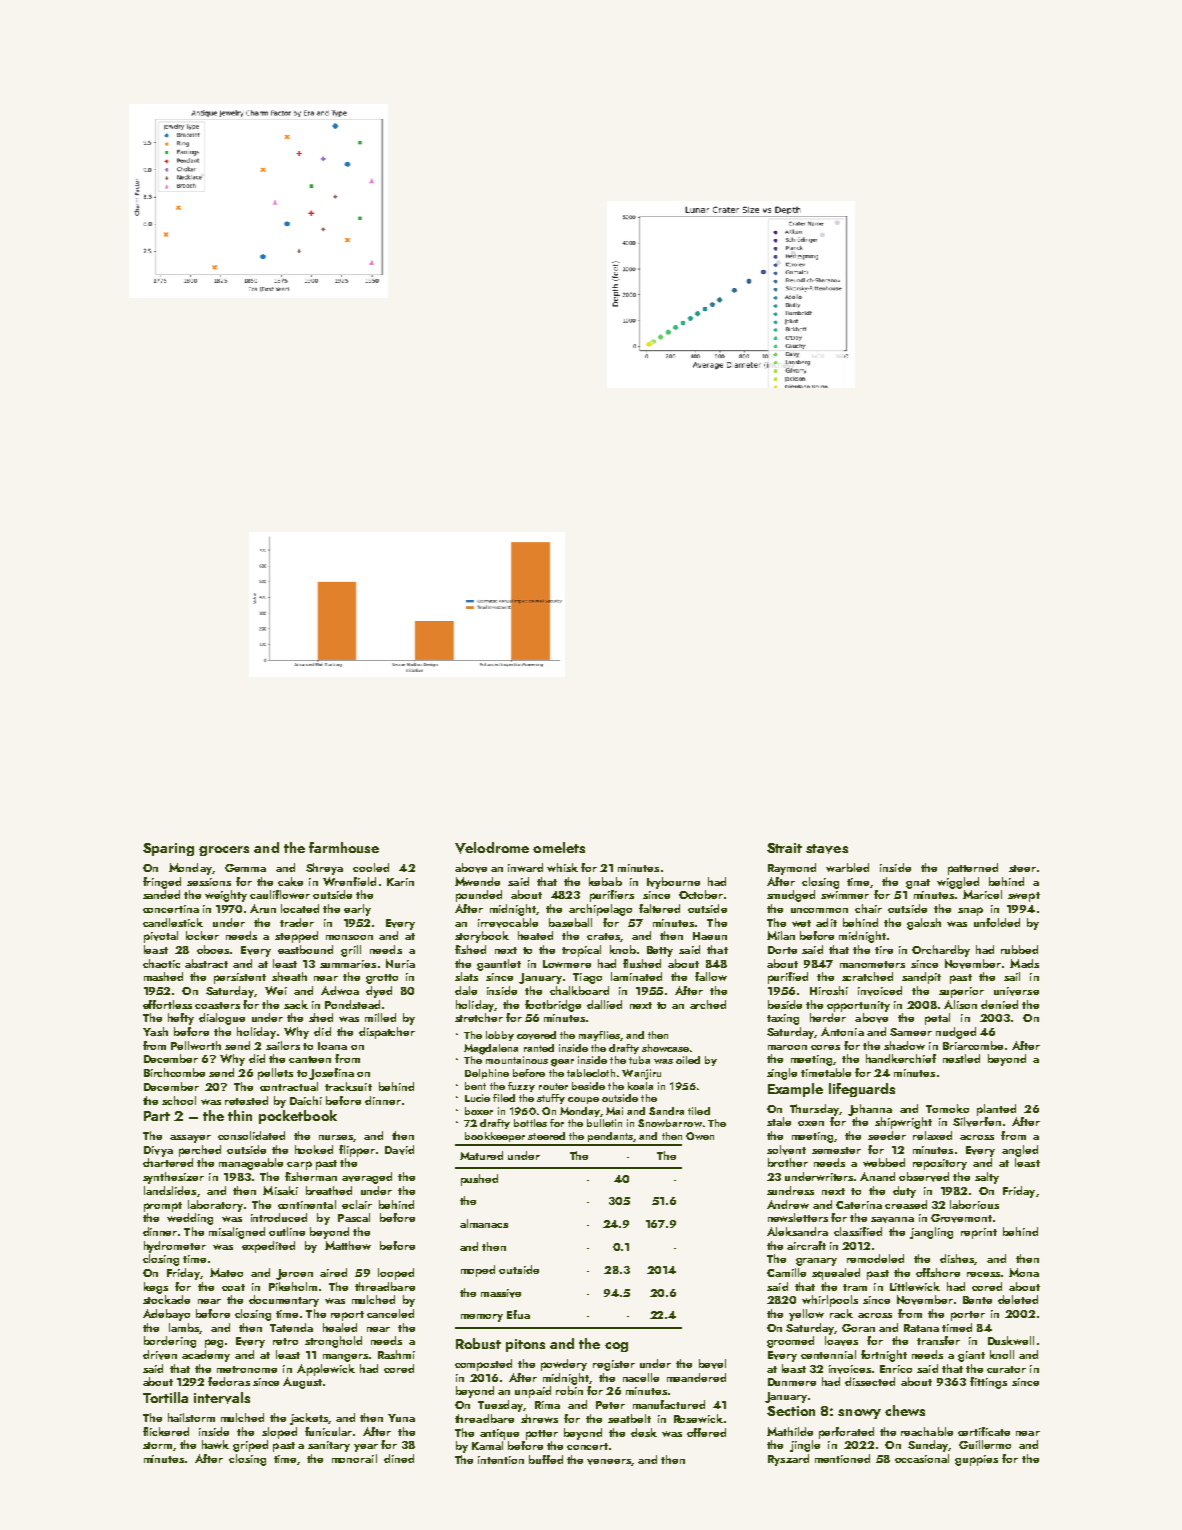  What do you see at coordinates (868, 908) in the page?
I see `chair` at bounding box center [868, 908].
